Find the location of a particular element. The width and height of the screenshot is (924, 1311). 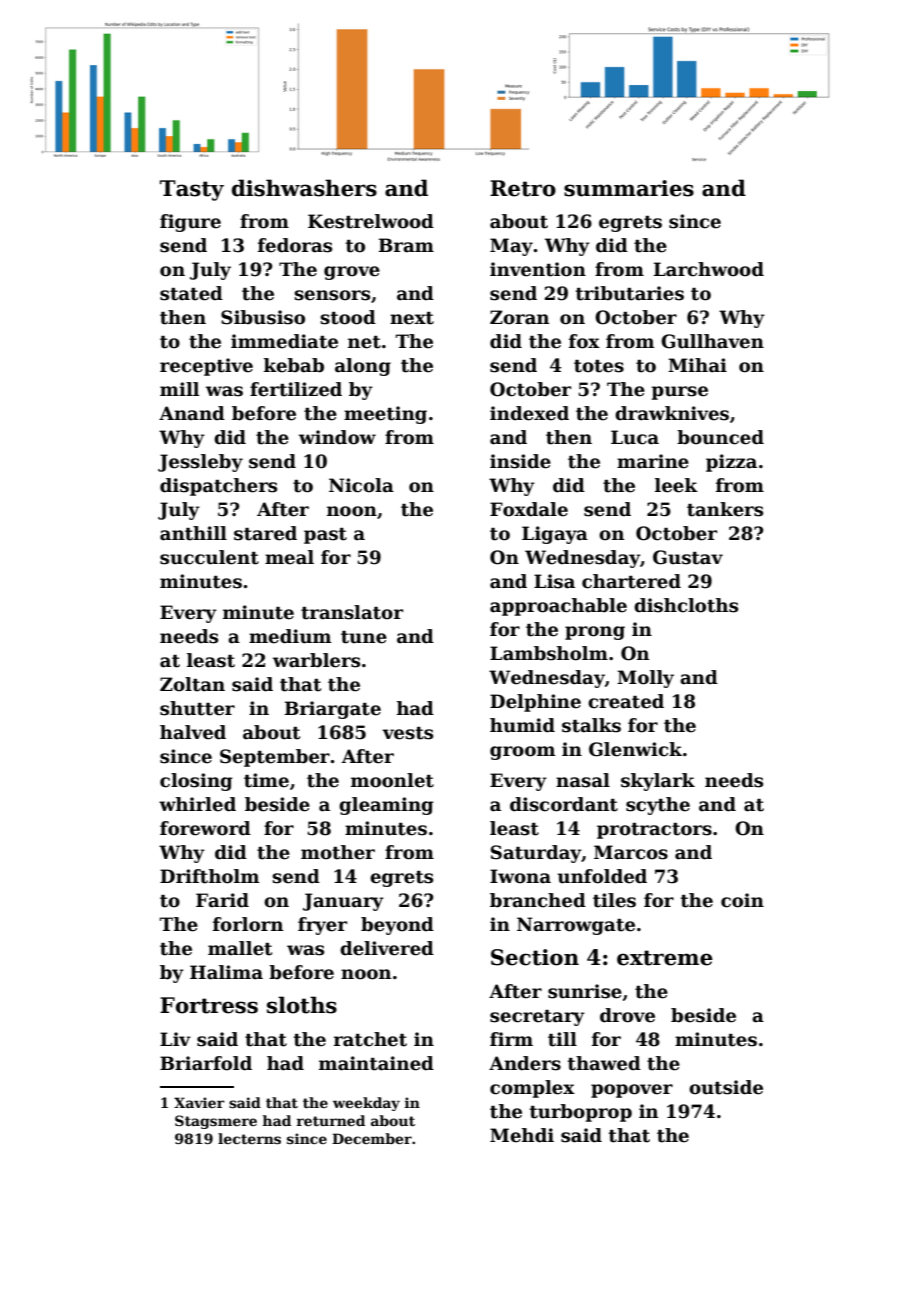

tiles is located at coordinates (614, 900).
